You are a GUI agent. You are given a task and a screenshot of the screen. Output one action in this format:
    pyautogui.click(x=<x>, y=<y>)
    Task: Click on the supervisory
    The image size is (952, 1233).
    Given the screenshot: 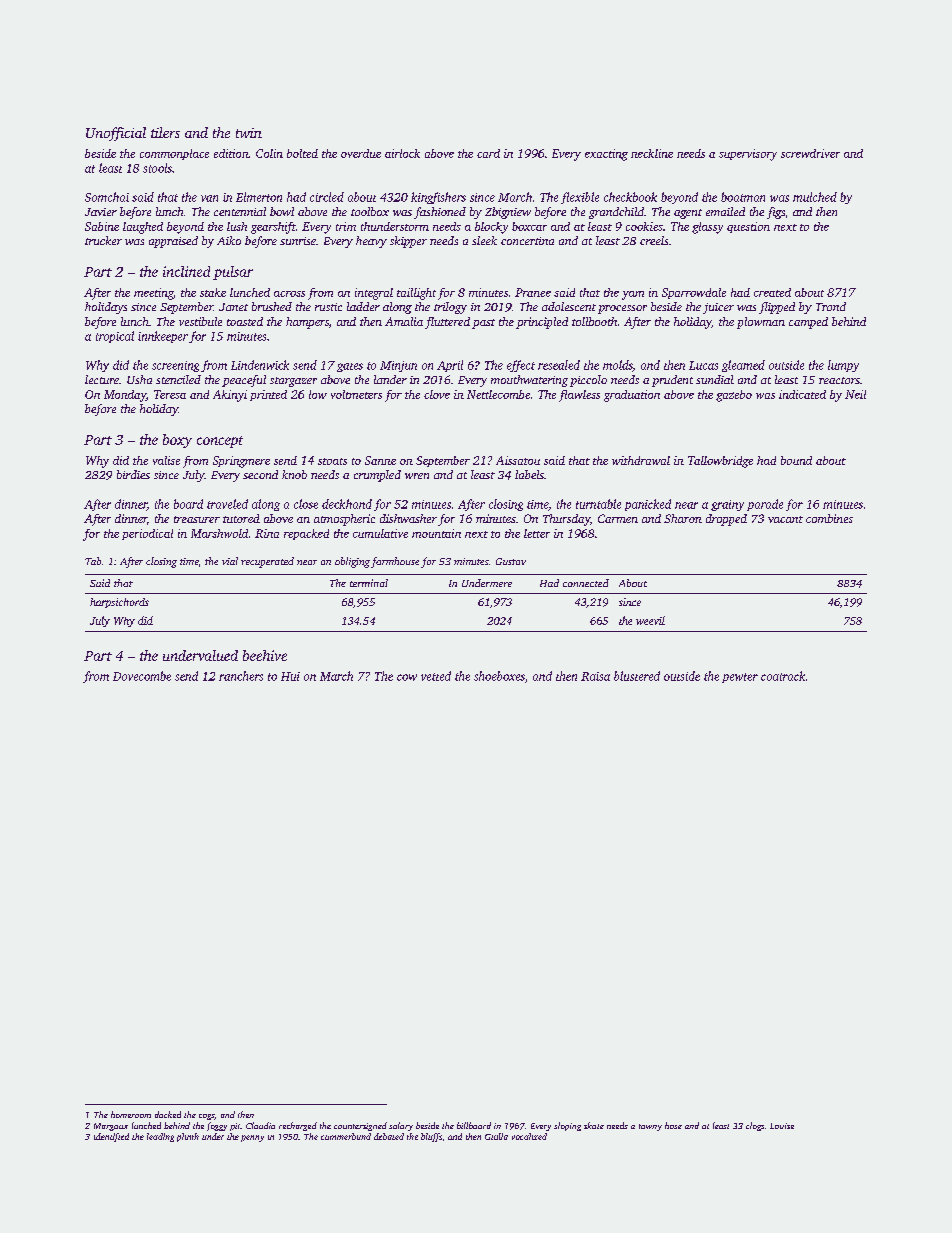 What is the action you would take?
    pyautogui.click(x=748, y=155)
